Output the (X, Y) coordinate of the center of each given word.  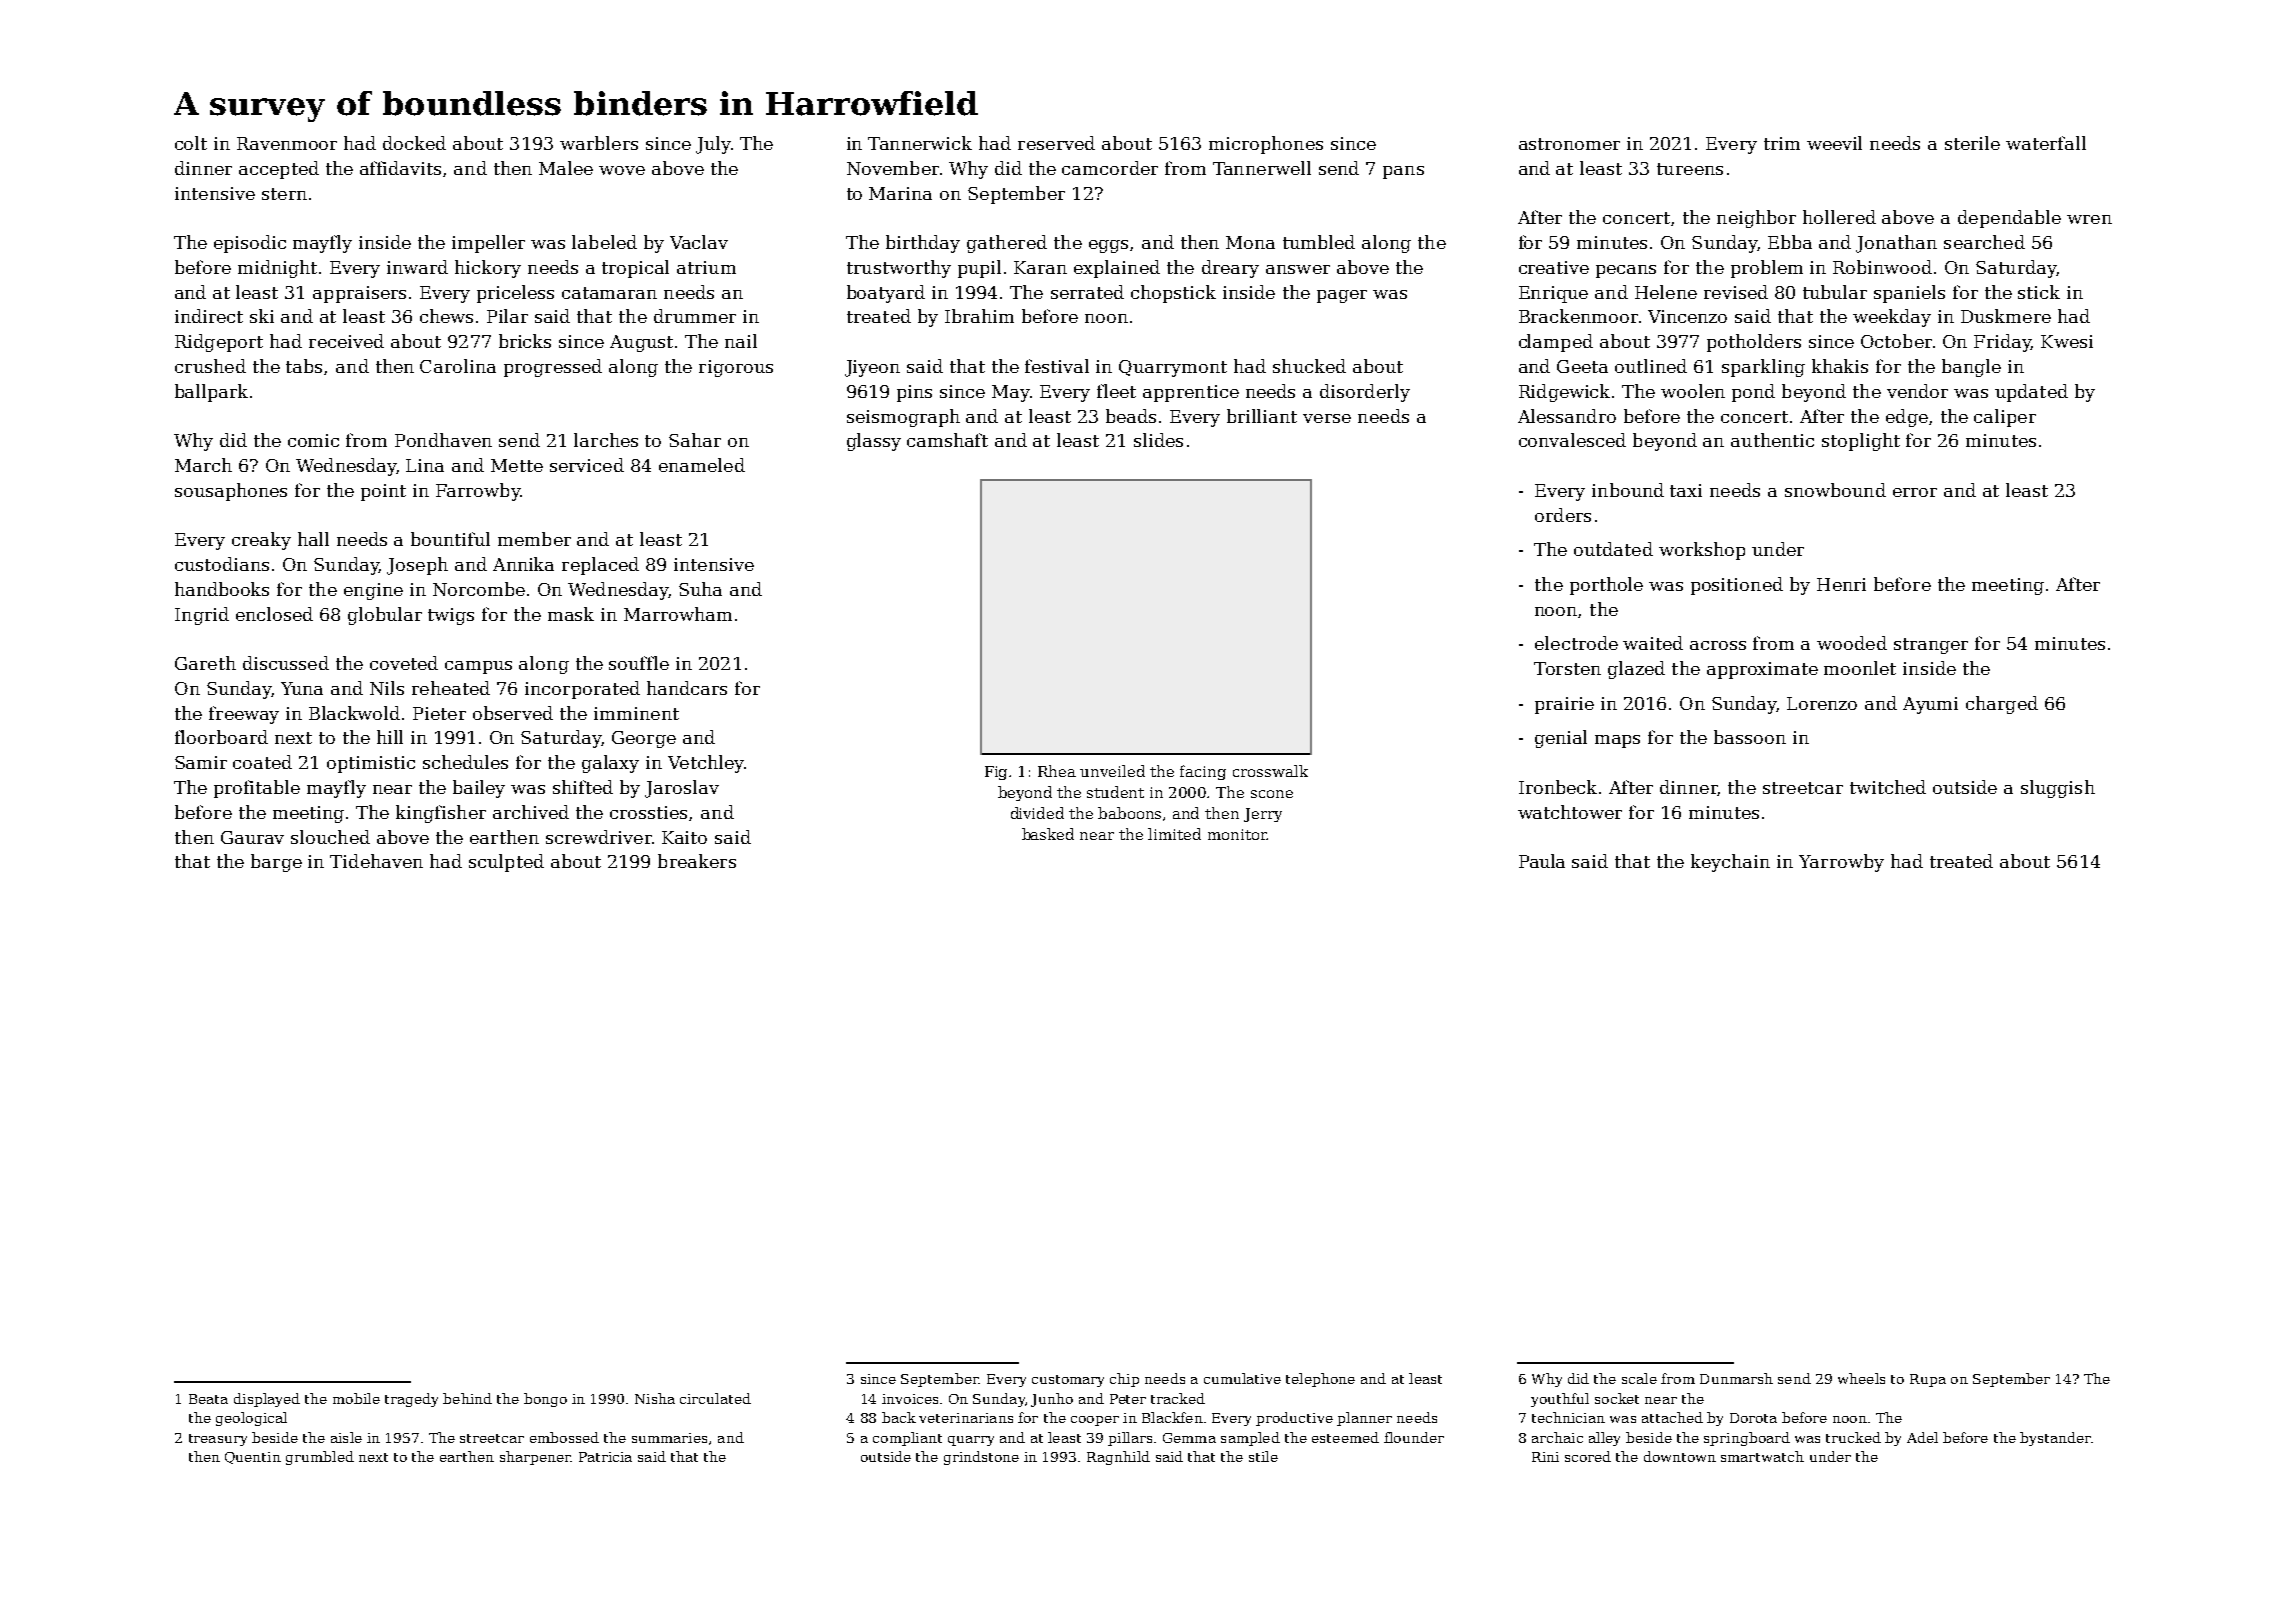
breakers (697, 861)
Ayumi (1930, 705)
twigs (451, 616)
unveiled (1112, 771)
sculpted (506, 863)
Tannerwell (1262, 168)
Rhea (1057, 771)
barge (276, 863)
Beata (208, 1399)
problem (1767, 269)
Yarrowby (1841, 863)
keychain (1730, 863)
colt (191, 143)
